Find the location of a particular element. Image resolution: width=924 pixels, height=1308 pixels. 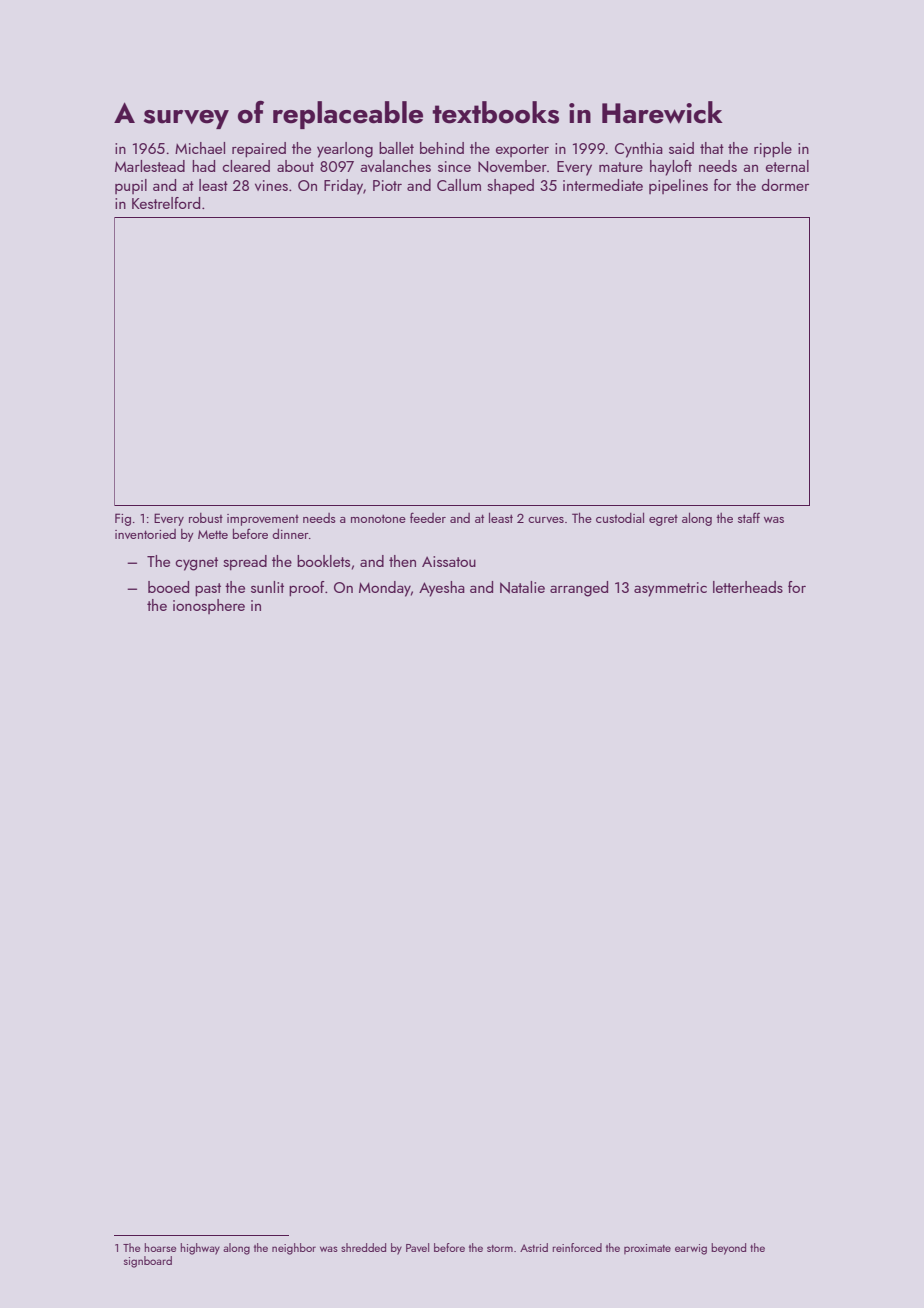

ripple is located at coordinates (773, 150).
